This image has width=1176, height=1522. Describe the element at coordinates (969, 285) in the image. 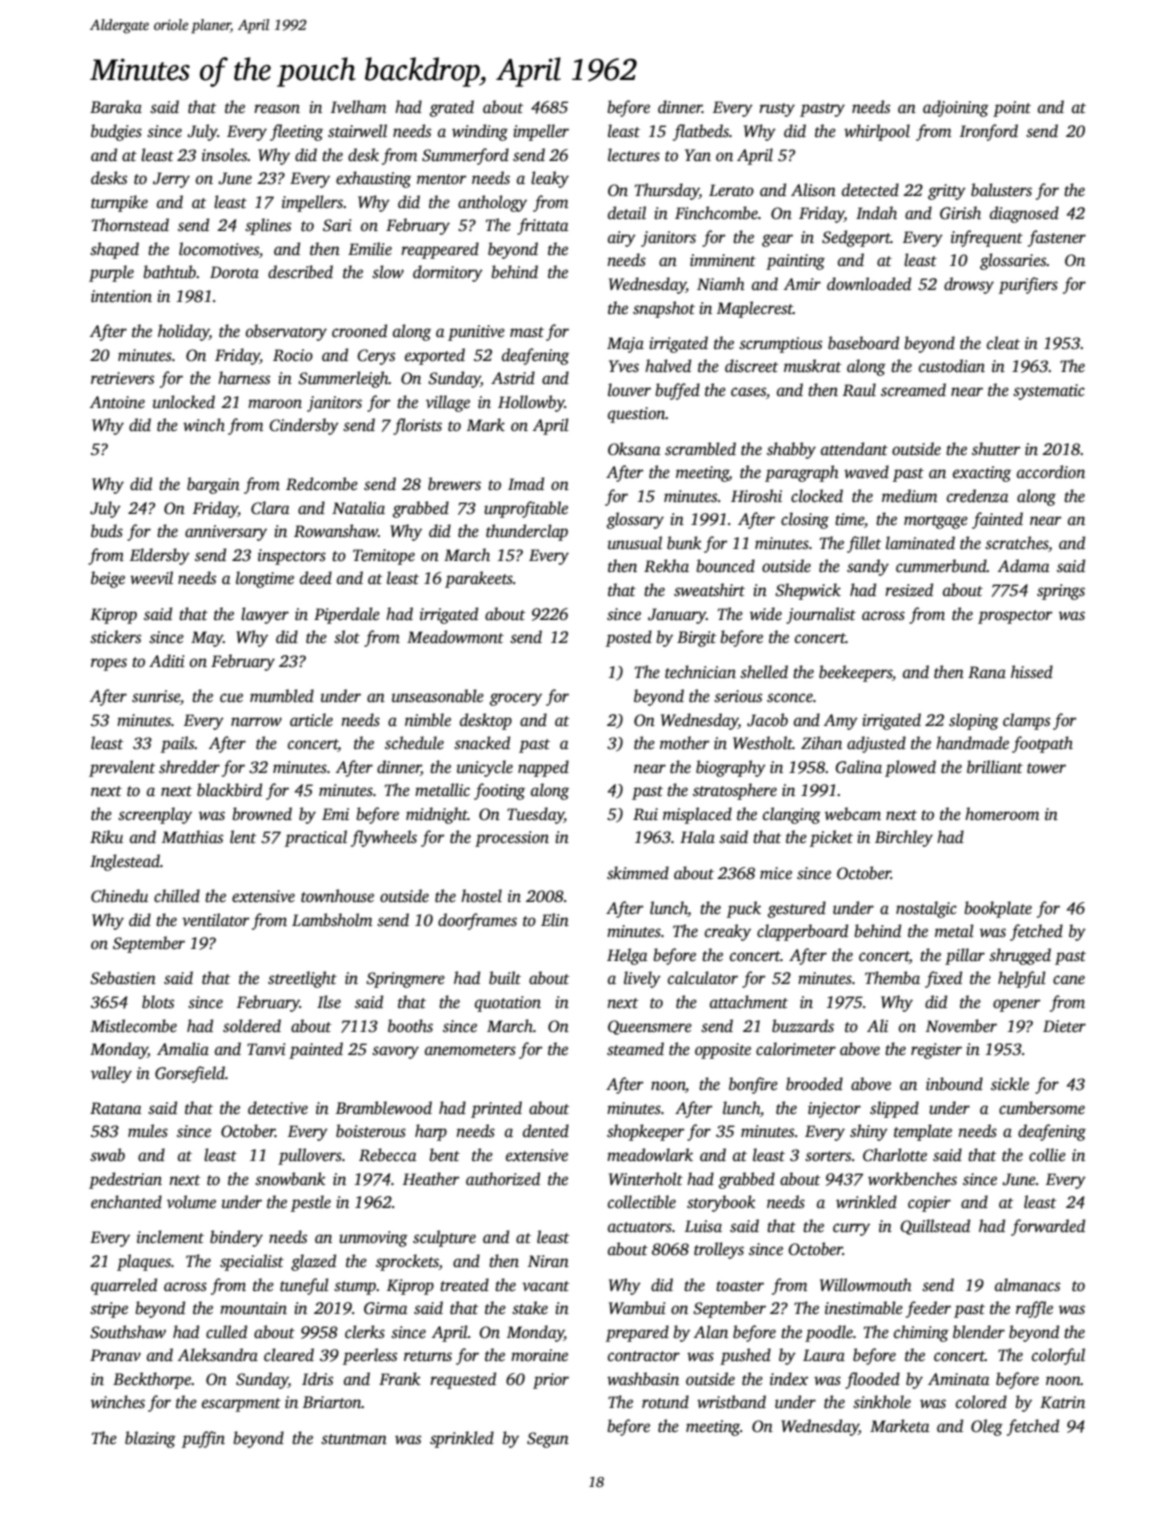

I see `drowsy` at that location.
